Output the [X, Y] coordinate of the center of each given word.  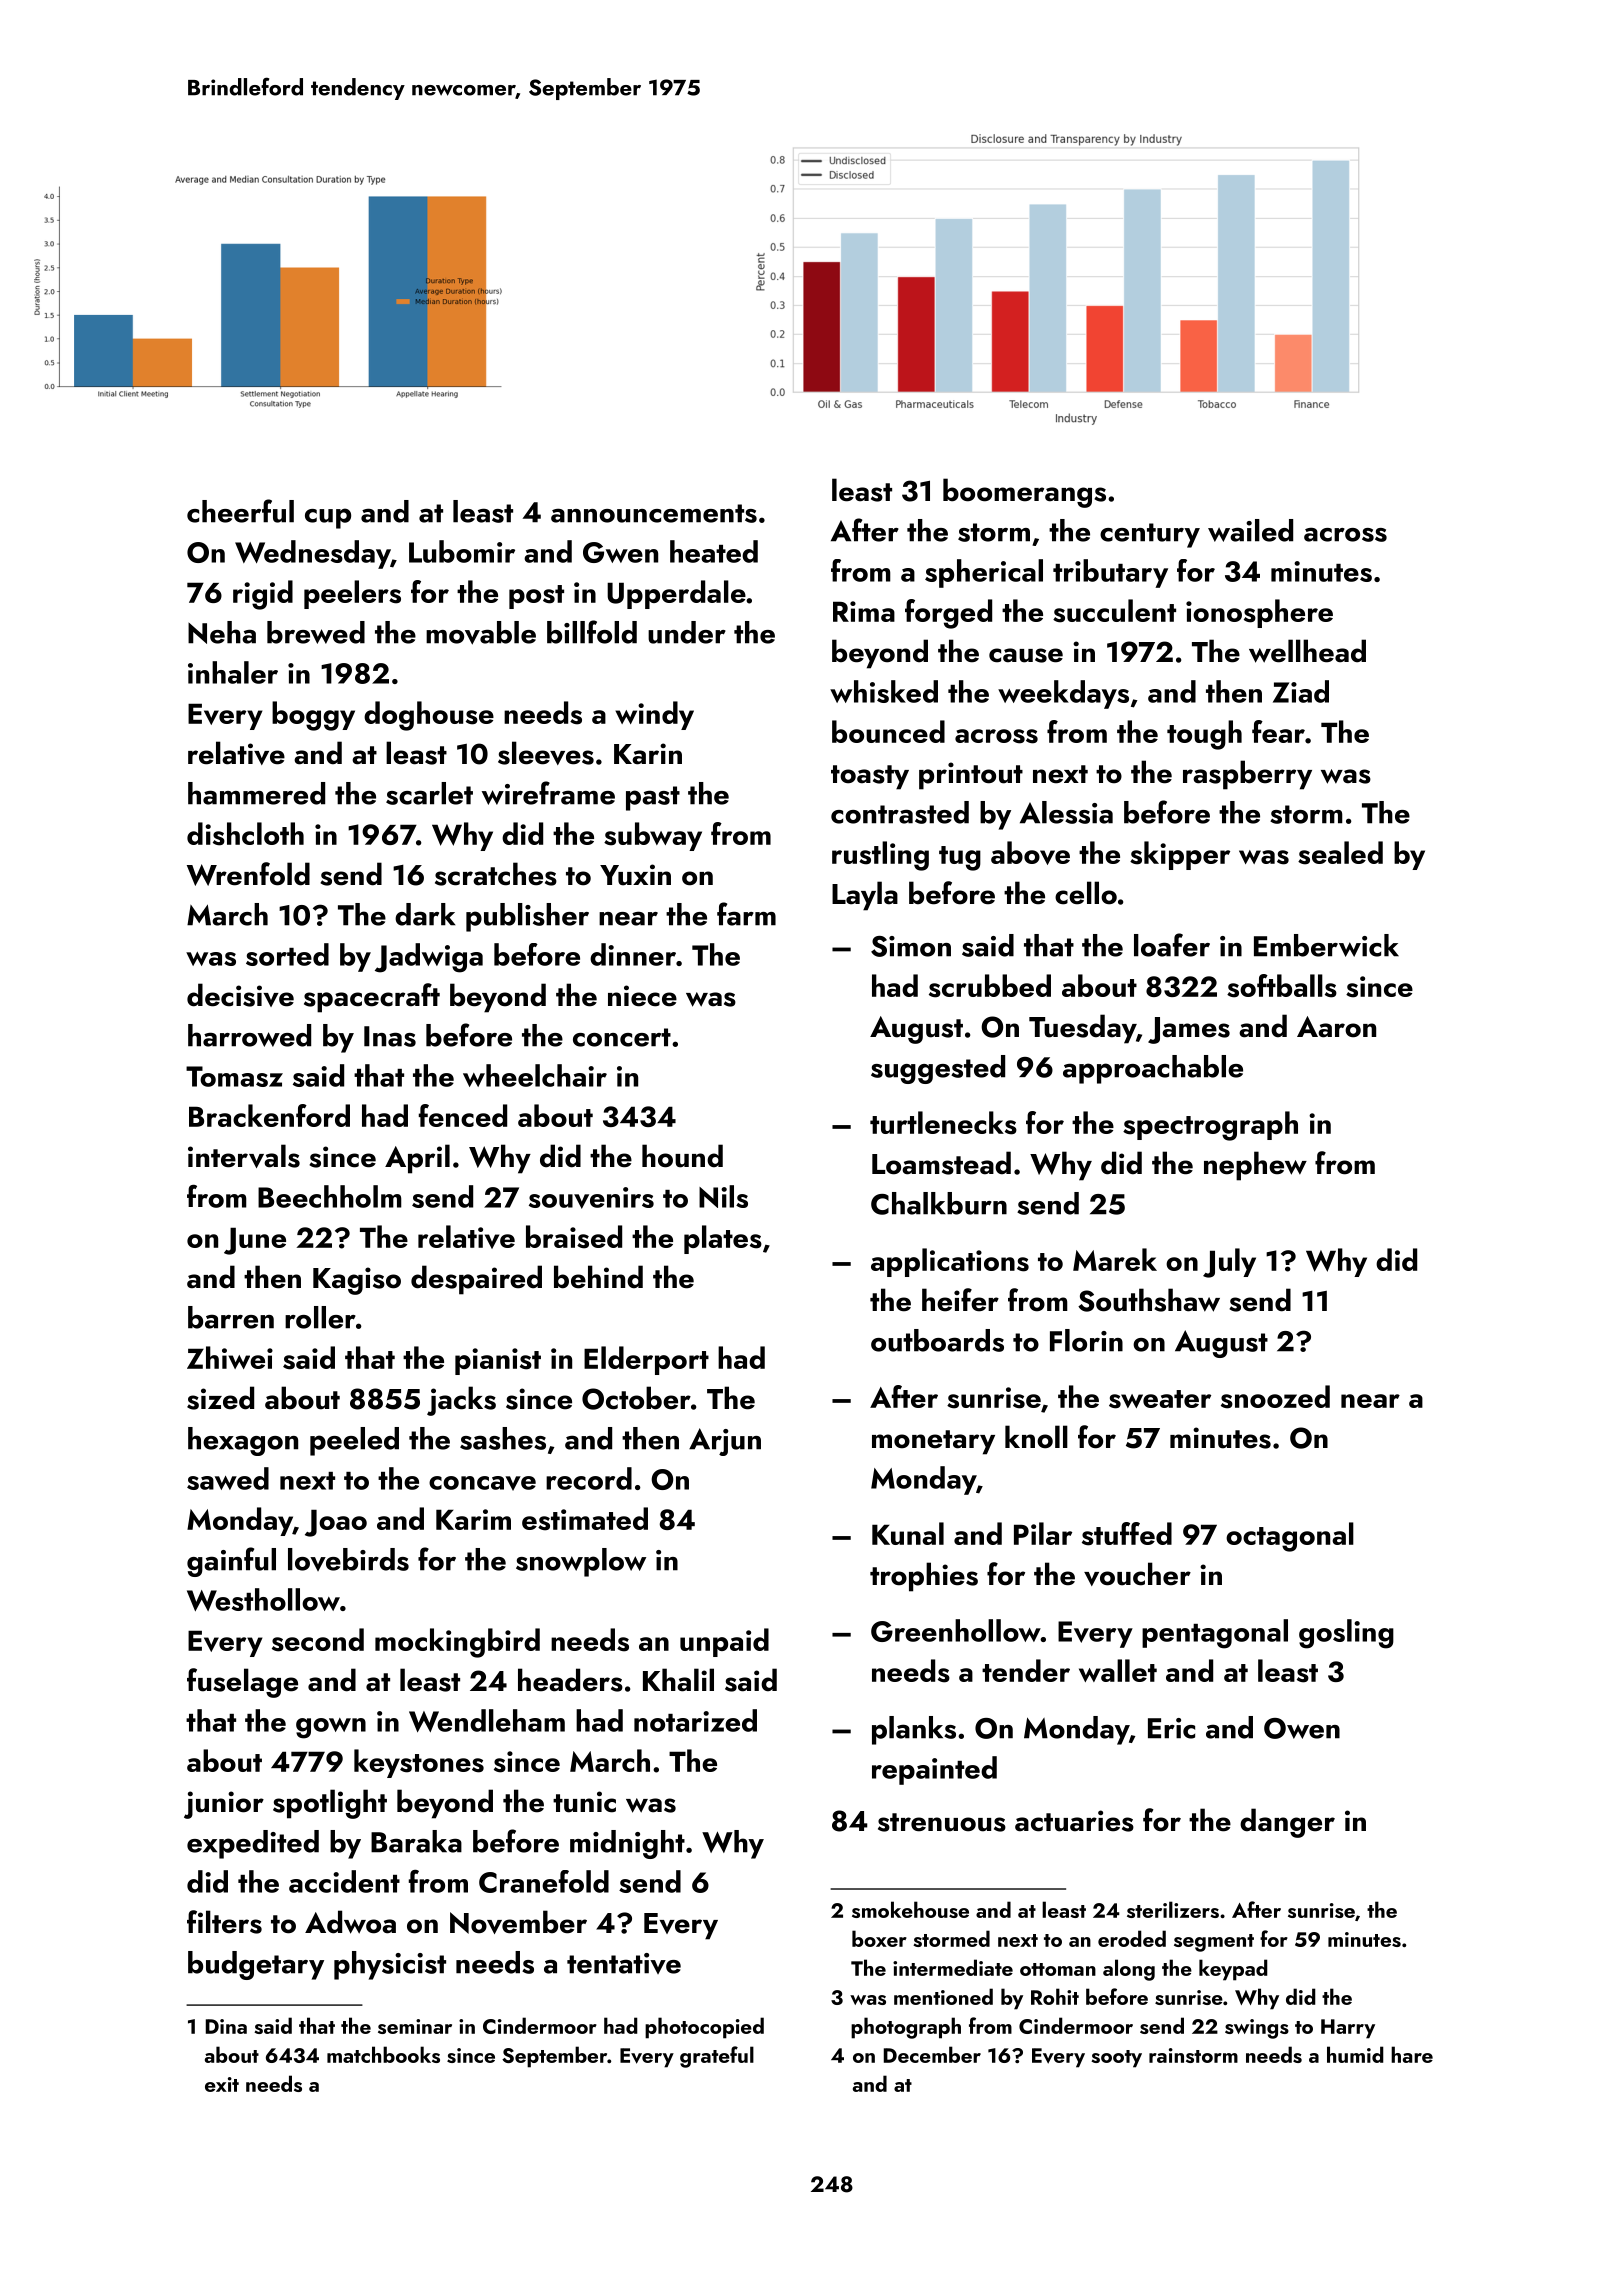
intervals [244, 1156]
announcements [654, 513]
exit [222, 2084]
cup [328, 518]
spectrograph [1210, 1126]
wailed [1250, 530]
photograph [906, 2028]
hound [682, 1156]
